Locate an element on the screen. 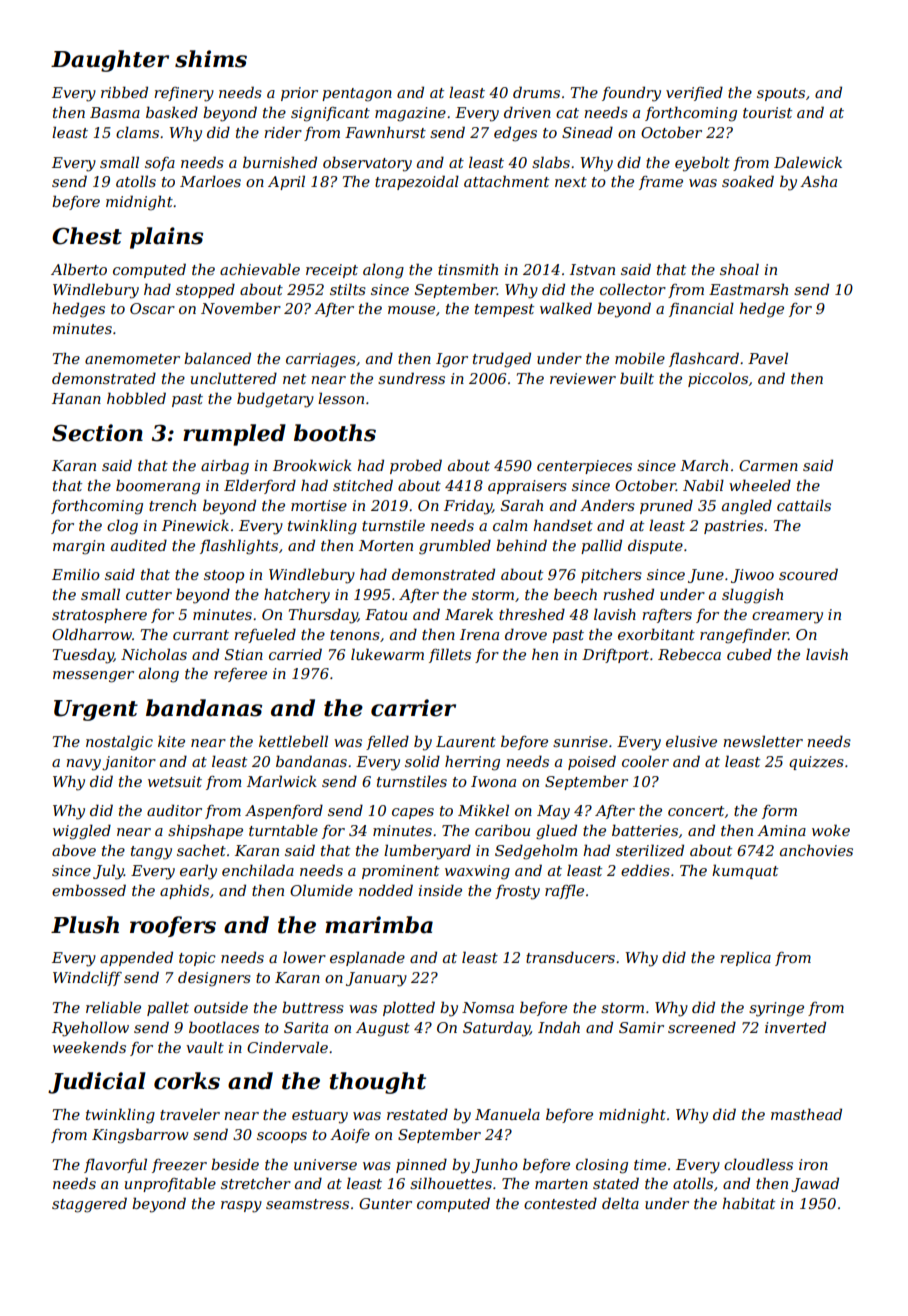 Image resolution: width=908 pixels, height=1316 pixels. pentagon is located at coordinates (357, 95).
